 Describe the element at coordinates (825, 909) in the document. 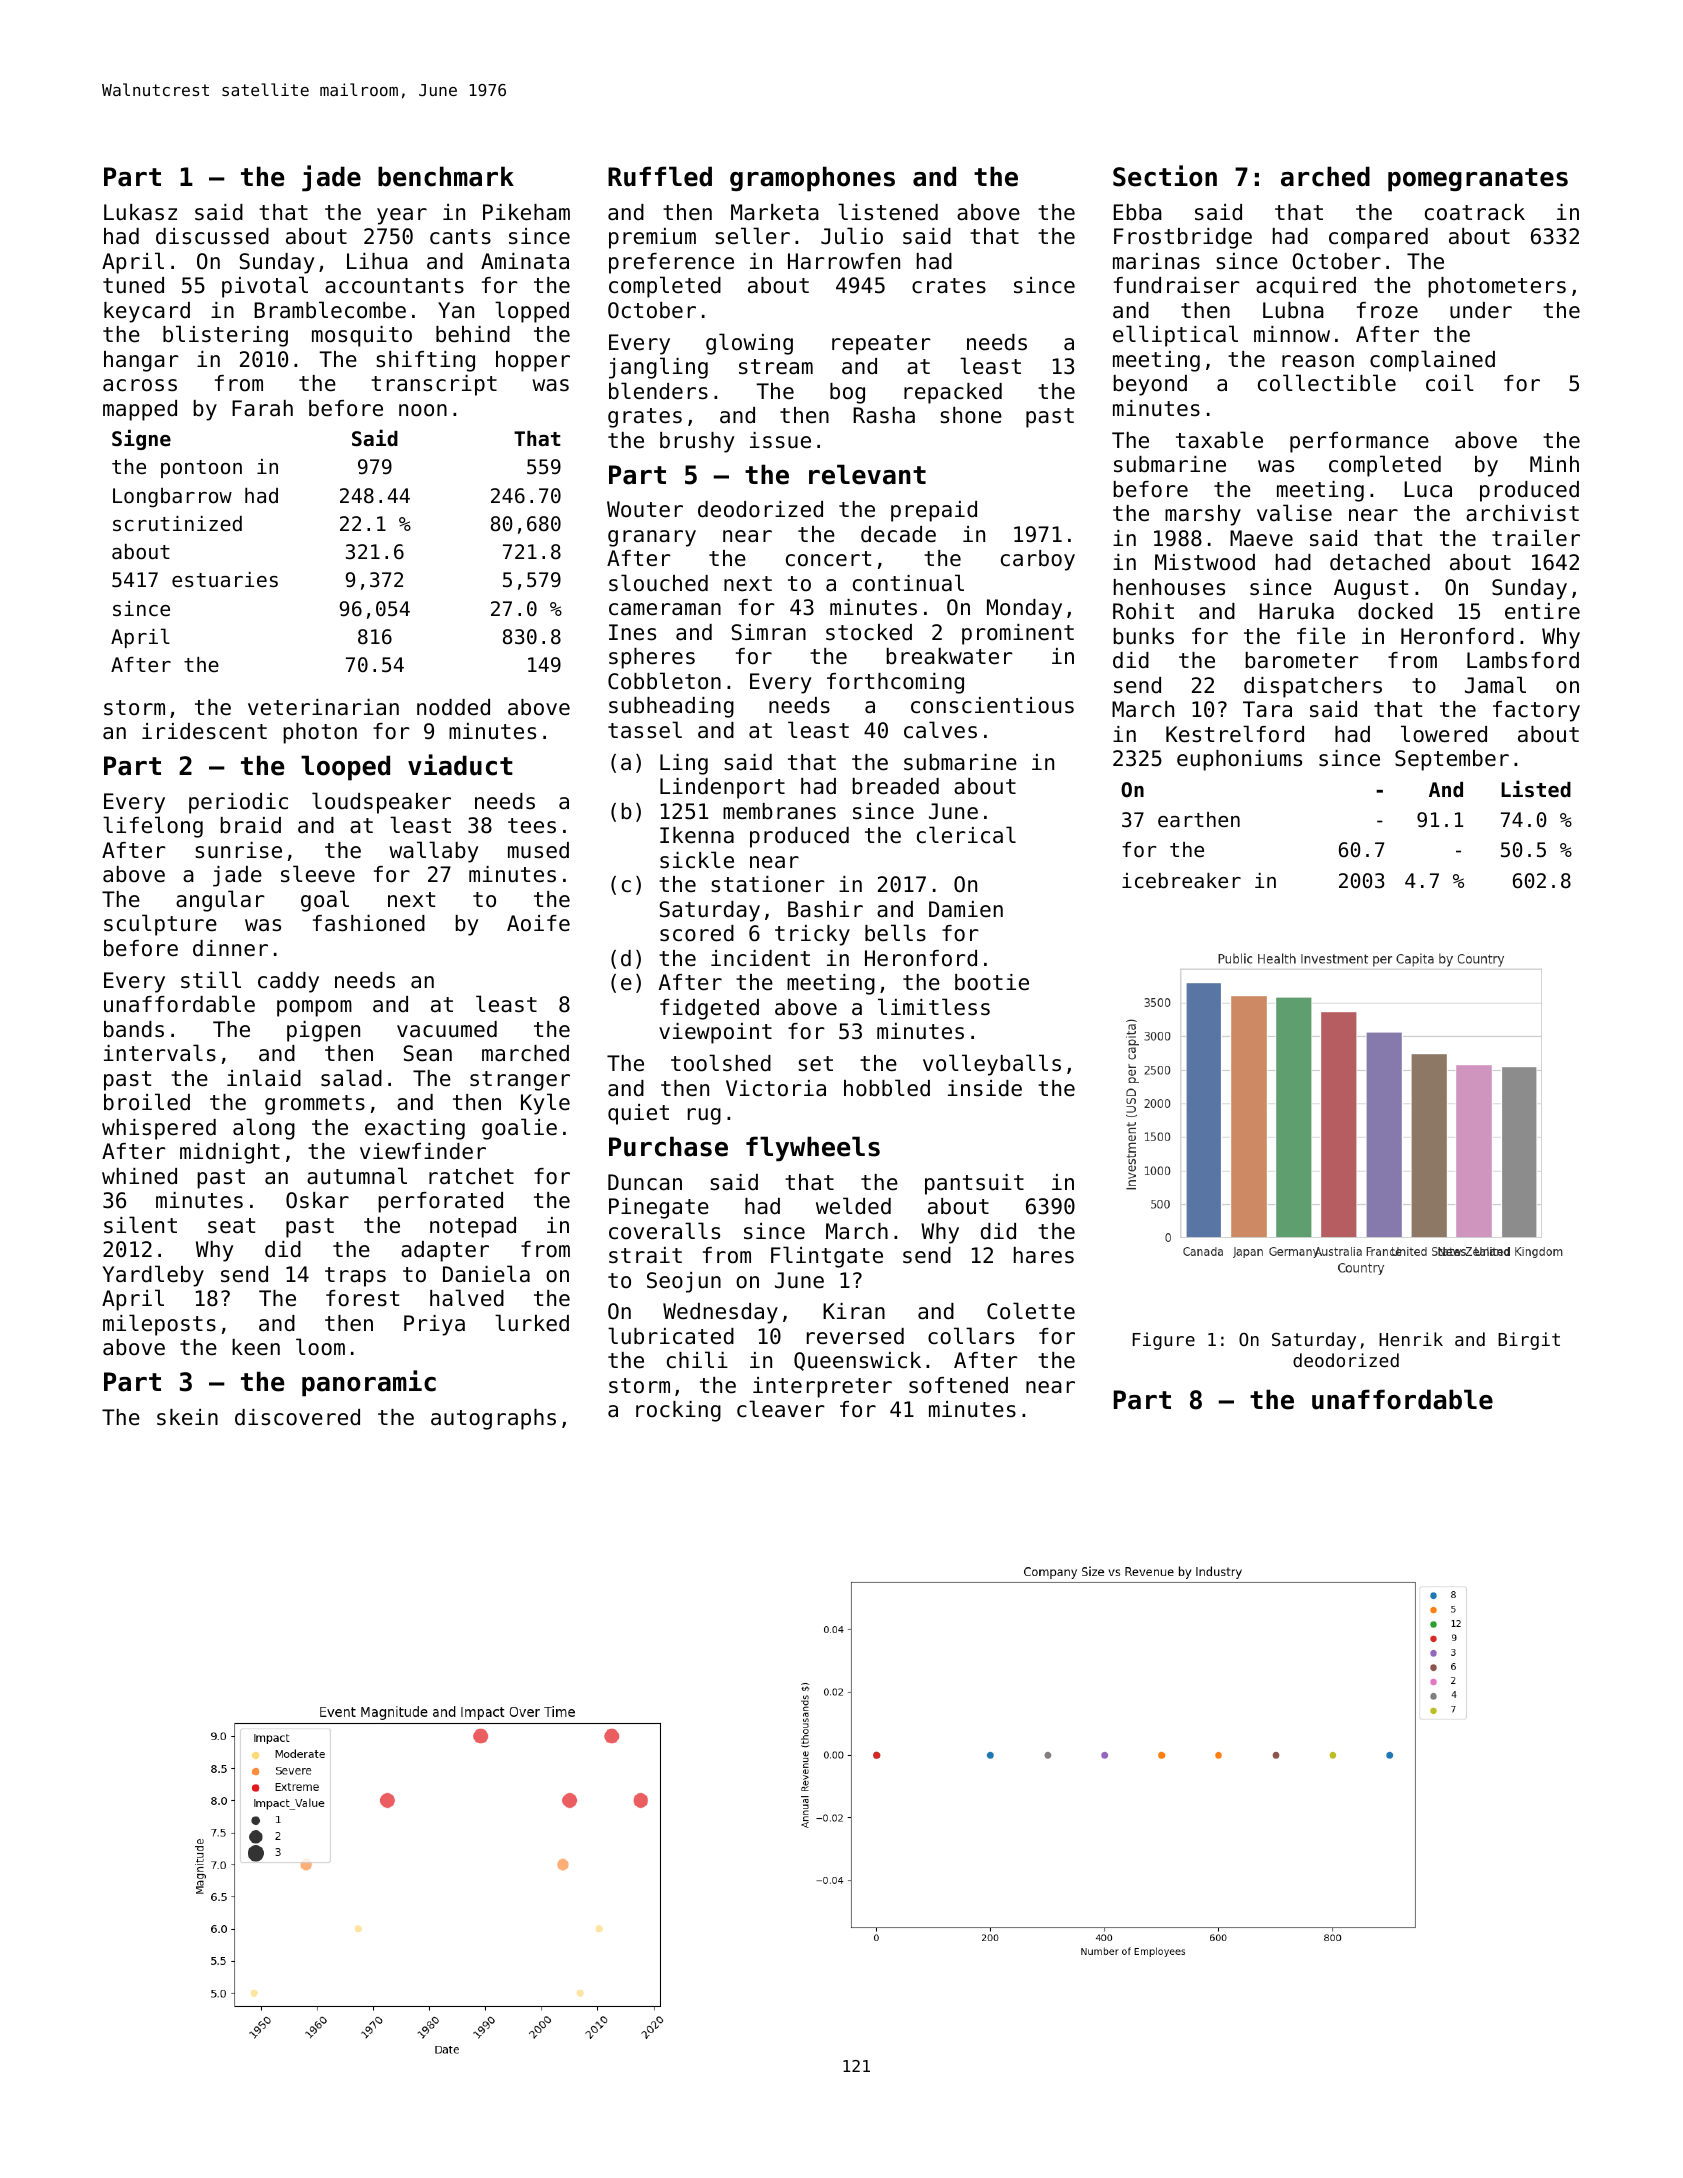

I see `Bashir` at that location.
